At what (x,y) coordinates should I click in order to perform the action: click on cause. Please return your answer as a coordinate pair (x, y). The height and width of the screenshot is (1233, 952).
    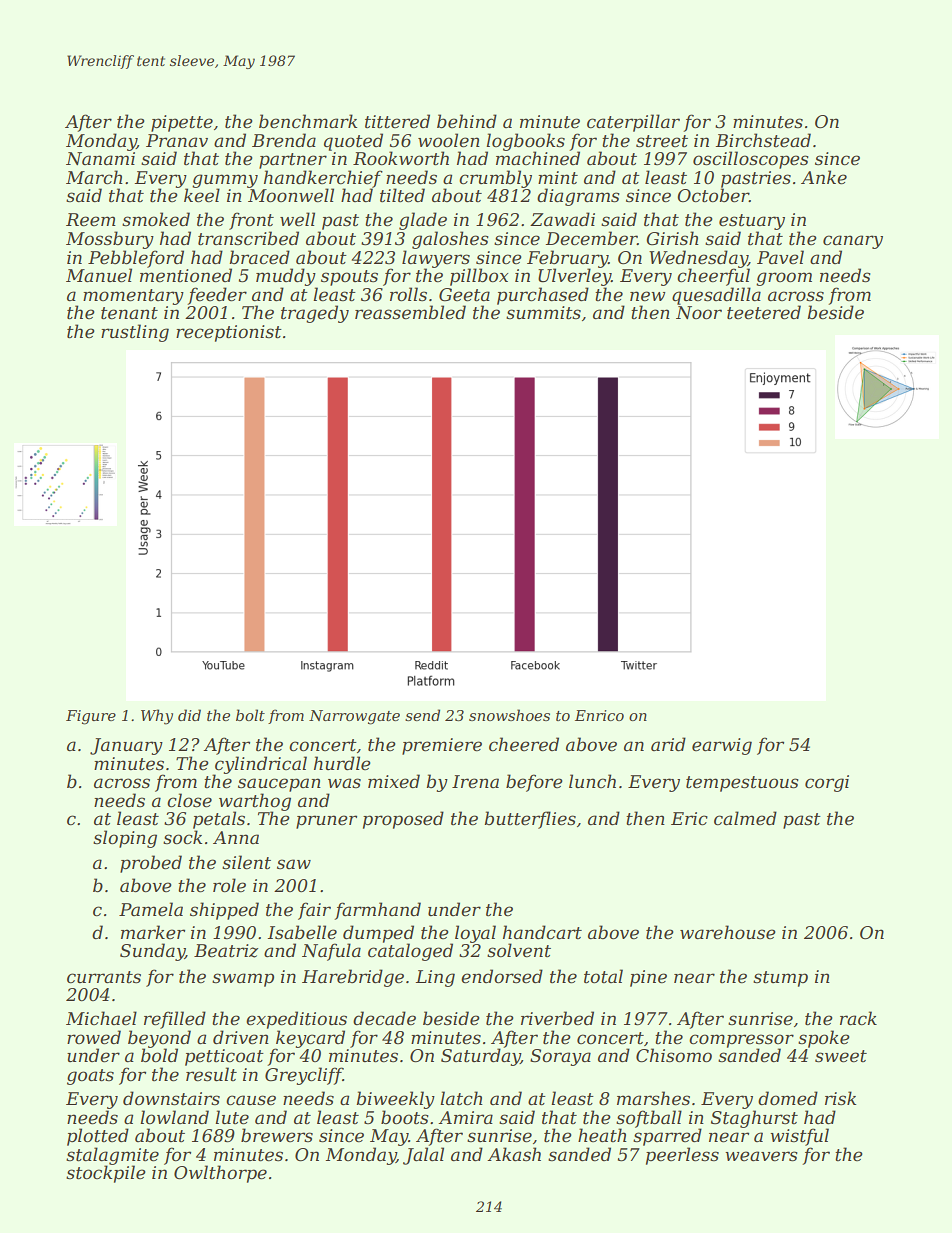
    Looking at the image, I should click on (251, 1100).
